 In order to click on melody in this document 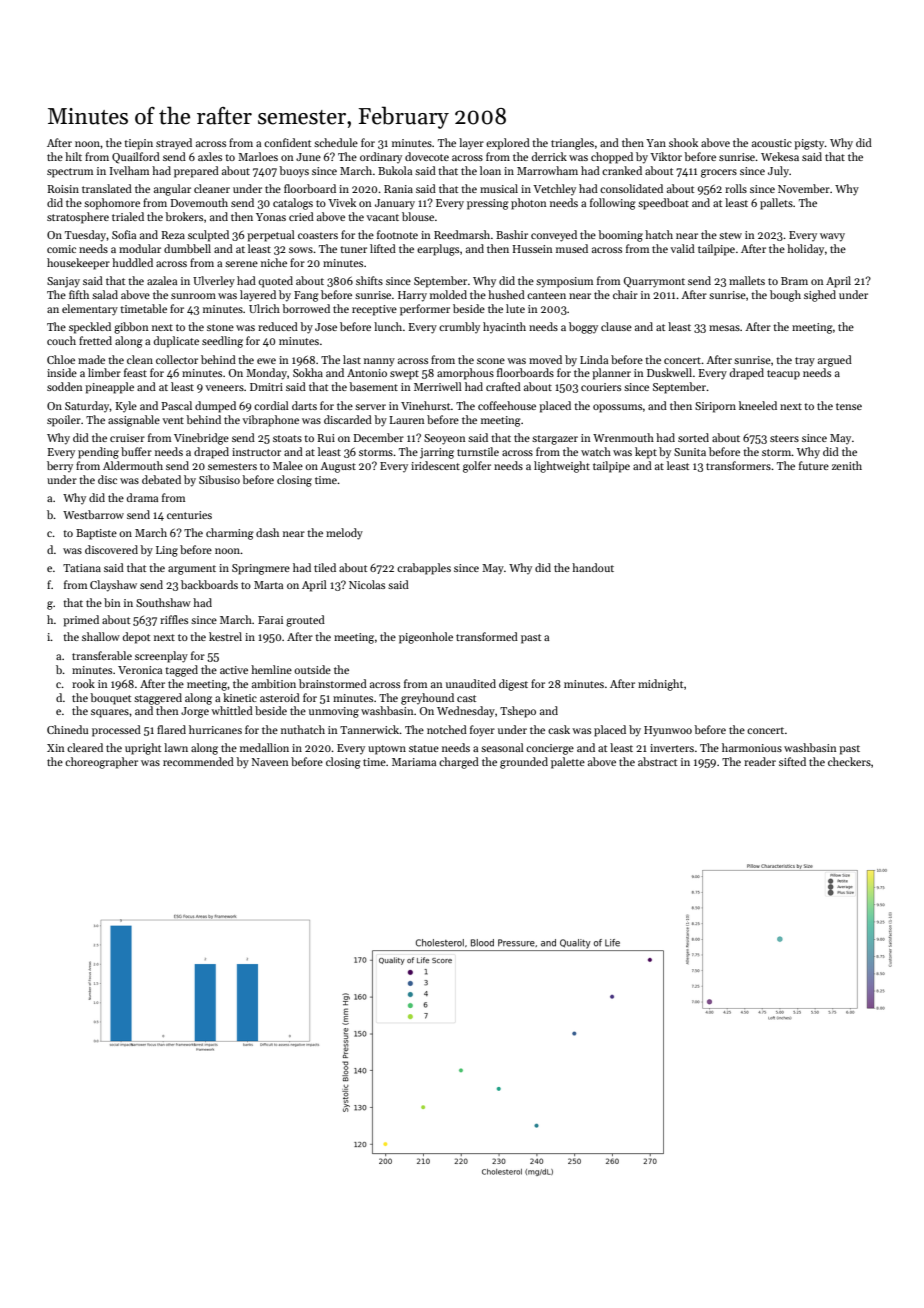, I will do `click(344, 534)`.
